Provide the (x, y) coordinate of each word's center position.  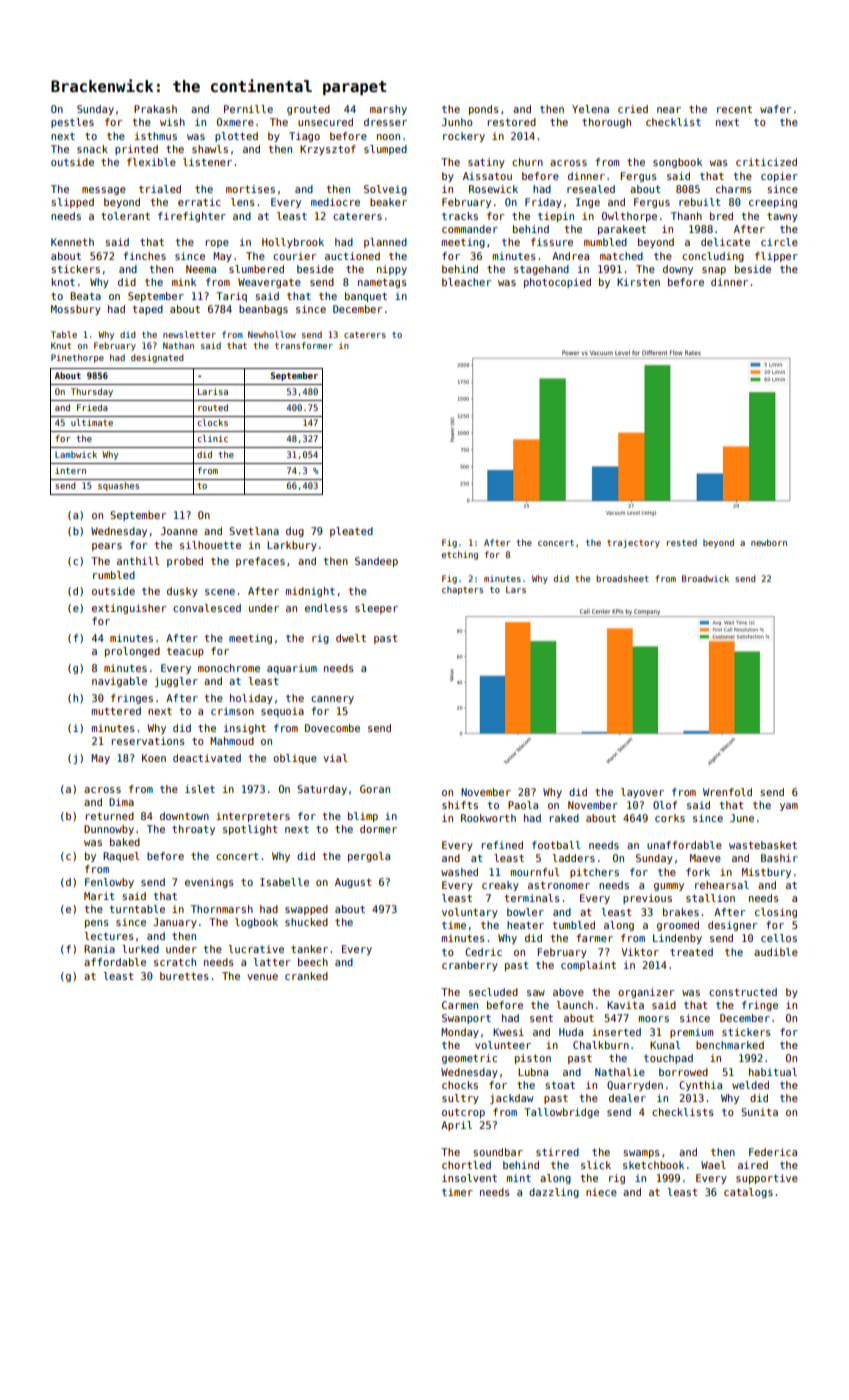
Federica (773, 1152)
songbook (677, 163)
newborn (769, 542)
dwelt (351, 638)
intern (70, 470)
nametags (382, 283)
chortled (466, 1165)
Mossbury (76, 310)
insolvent (469, 1178)
